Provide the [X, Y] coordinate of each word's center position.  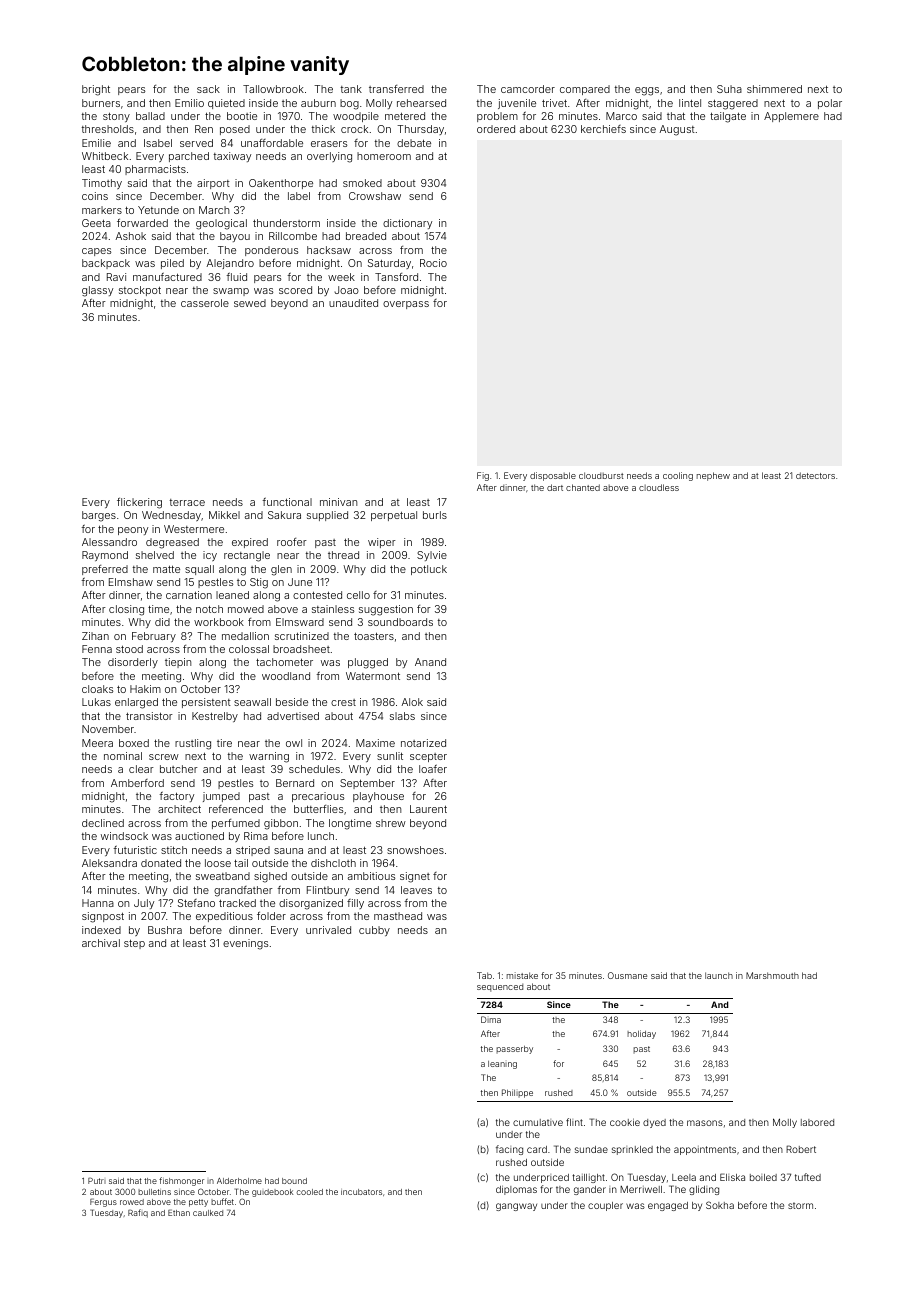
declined [103, 823]
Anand [430, 662]
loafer [433, 768]
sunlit [390, 756]
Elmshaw [131, 582]
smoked [362, 183]
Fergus [103, 1202]
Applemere [791, 117]
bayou [235, 237]
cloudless [659, 487]
